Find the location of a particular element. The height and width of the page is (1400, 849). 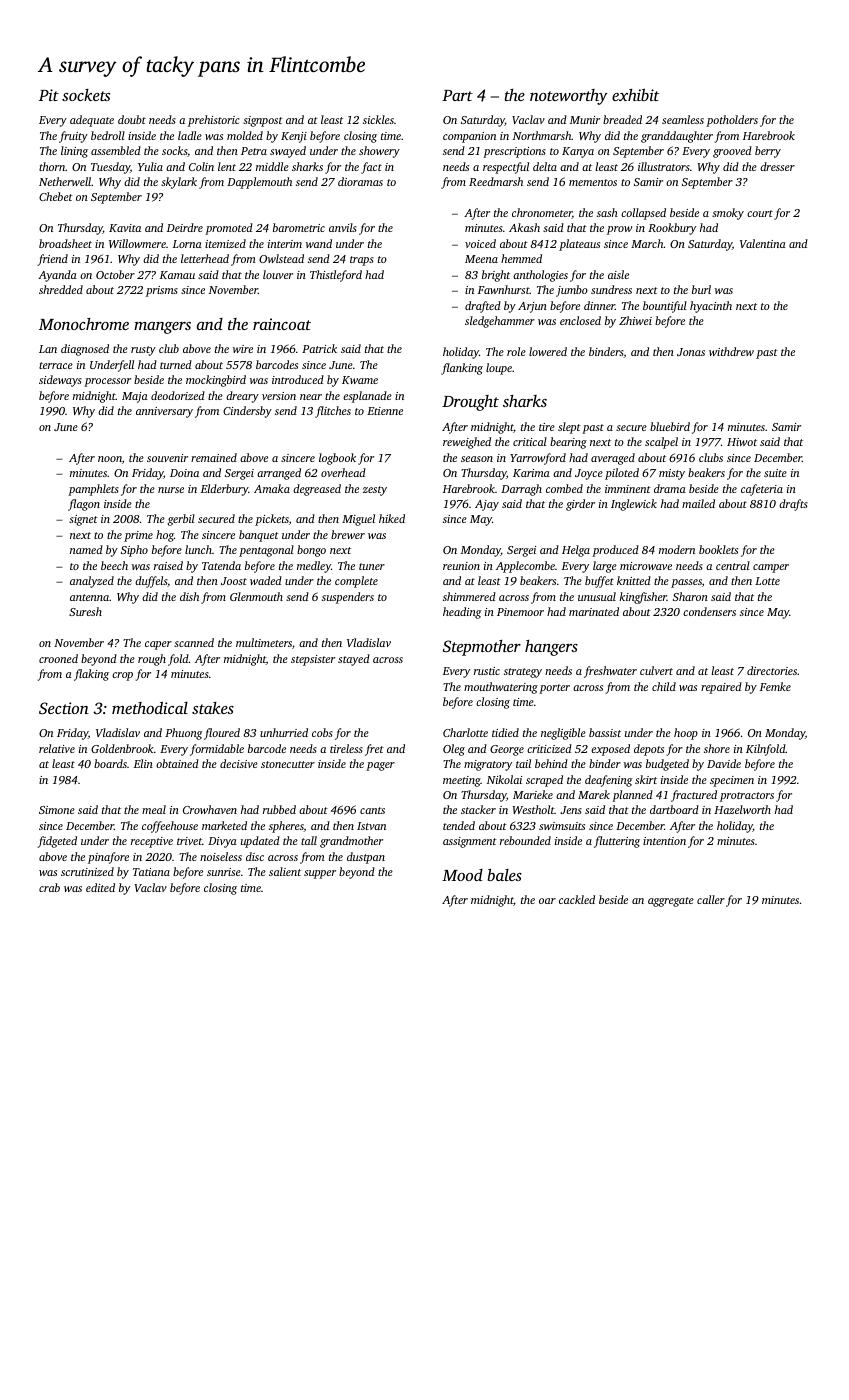

exhibit is located at coordinates (635, 94).
